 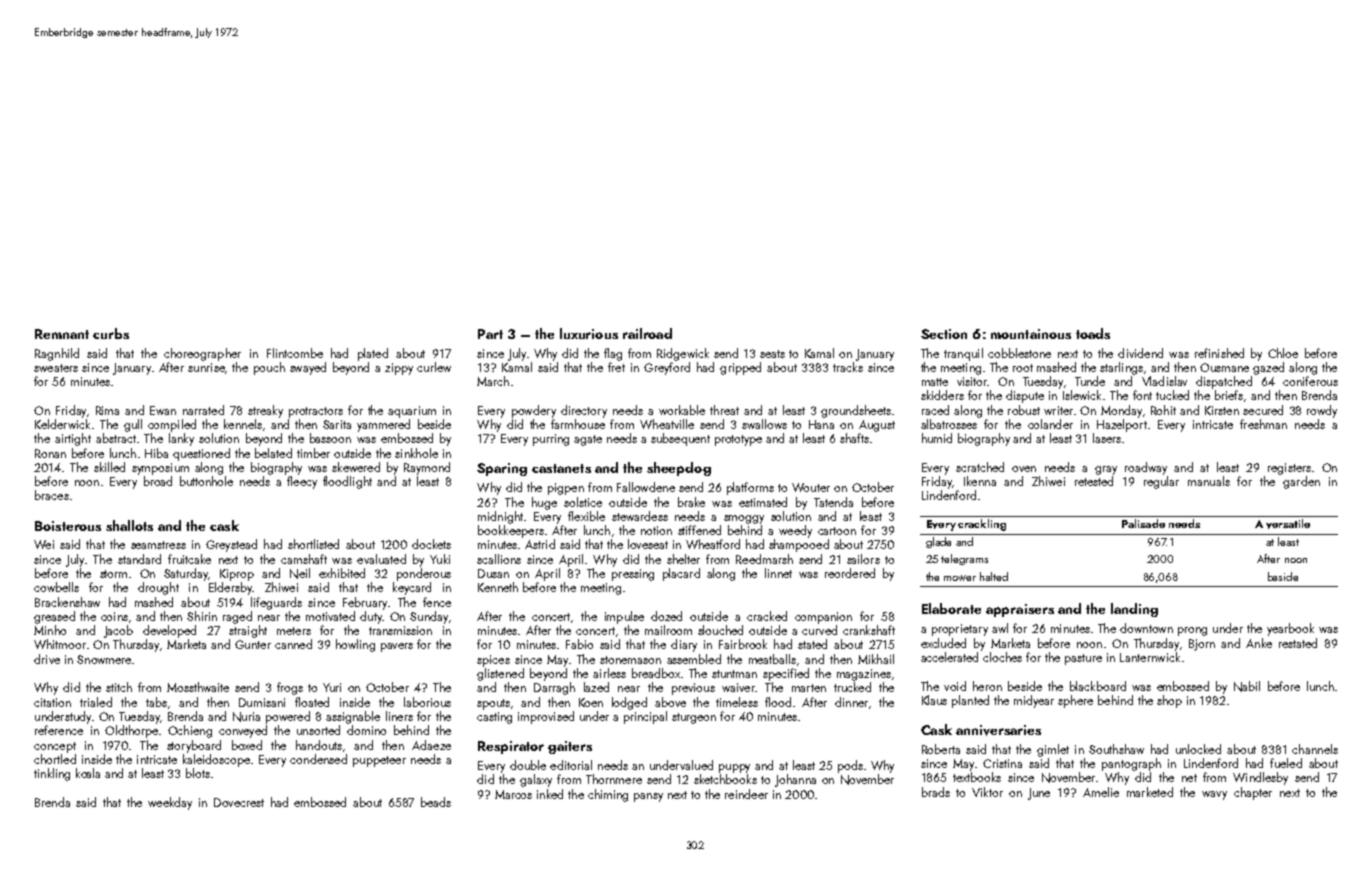 I want to click on Roberta, so click(x=941, y=749).
